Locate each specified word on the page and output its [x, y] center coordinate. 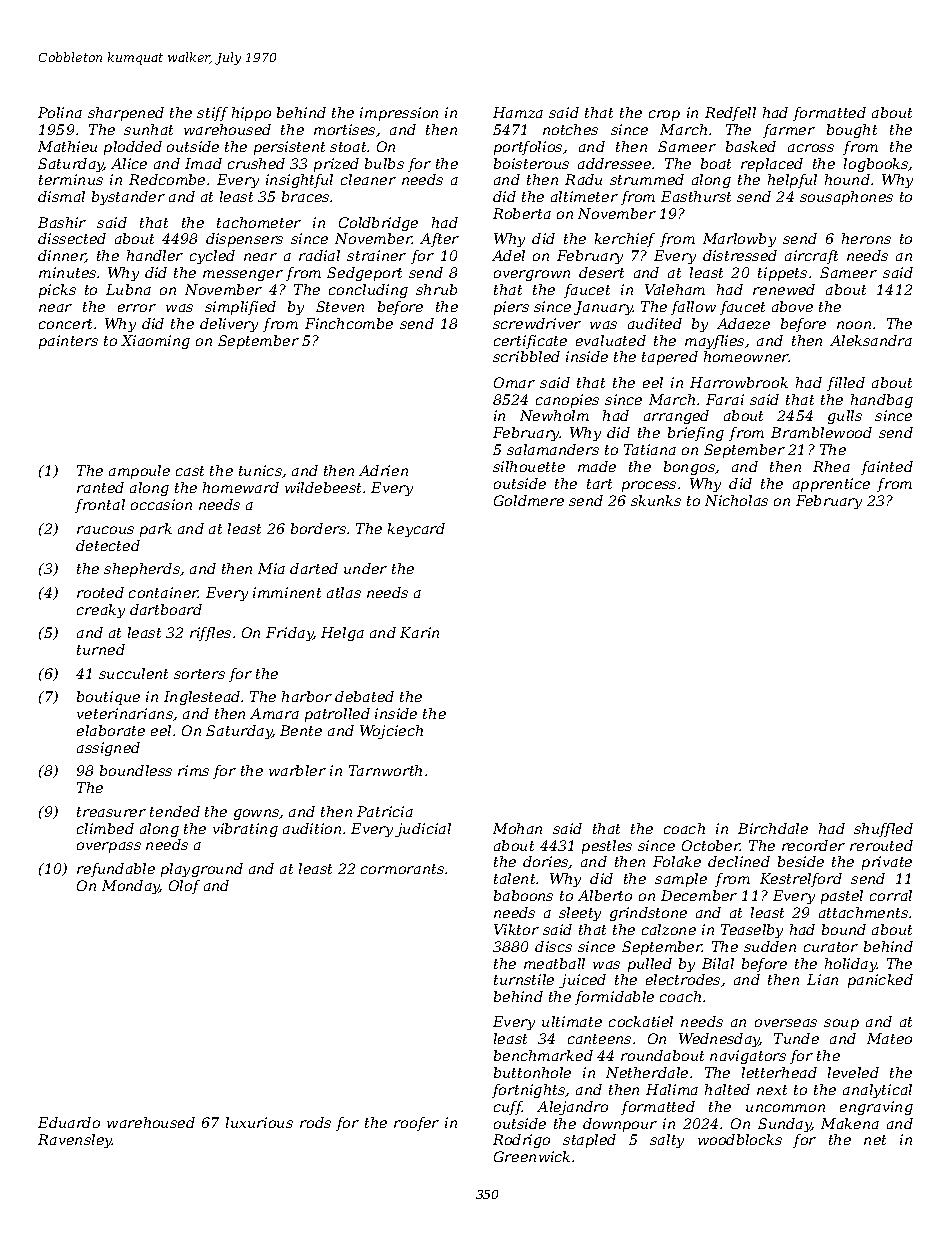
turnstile [524, 979]
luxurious [259, 1122]
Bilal [718, 963]
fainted [887, 468]
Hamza [518, 112]
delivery [229, 325]
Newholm [554, 415]
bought [852, 131]
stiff [212, 114]
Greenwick [532, 1156]
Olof [184, 887]
